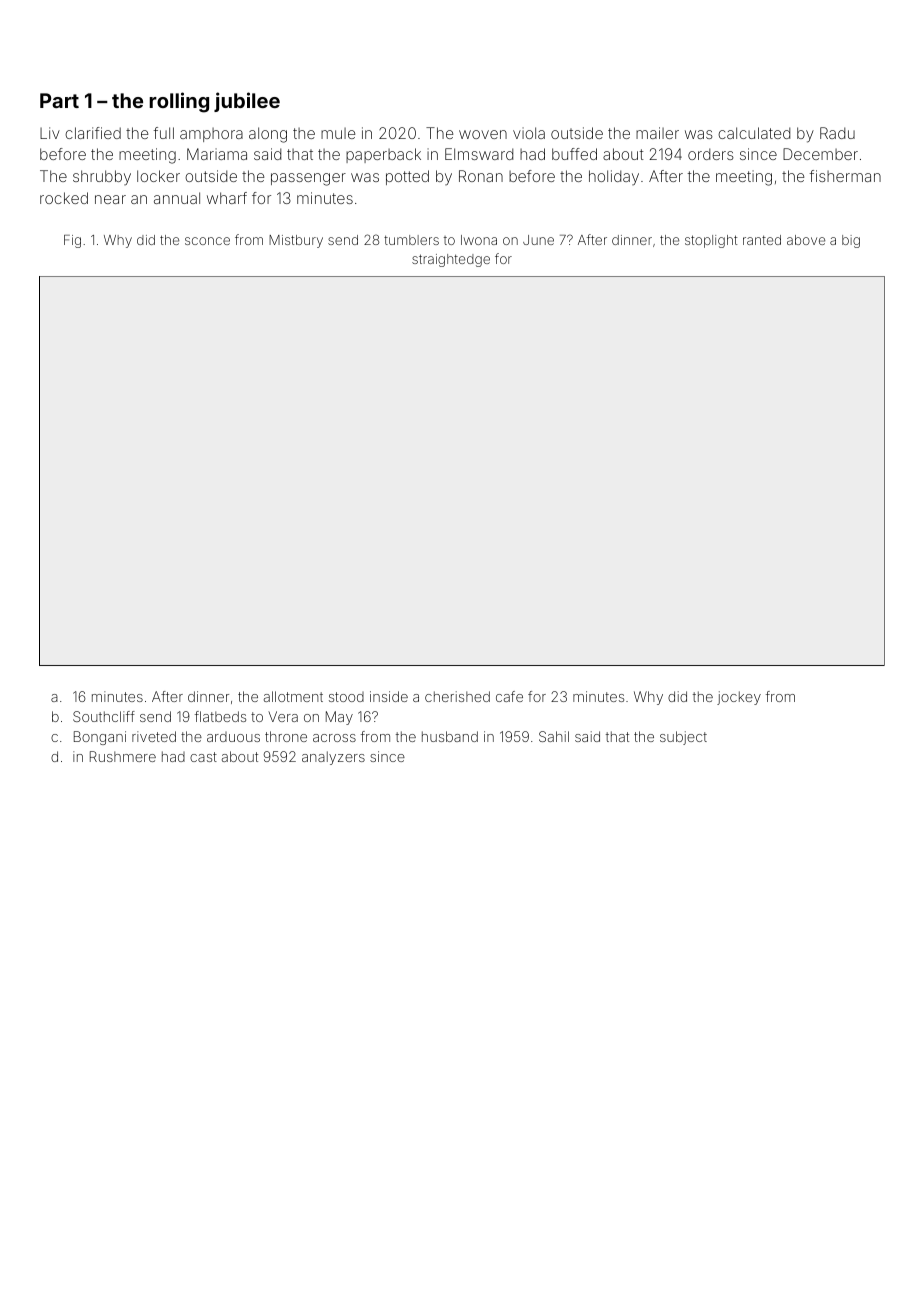  I want to click on Sahil, so click(554, 736).
